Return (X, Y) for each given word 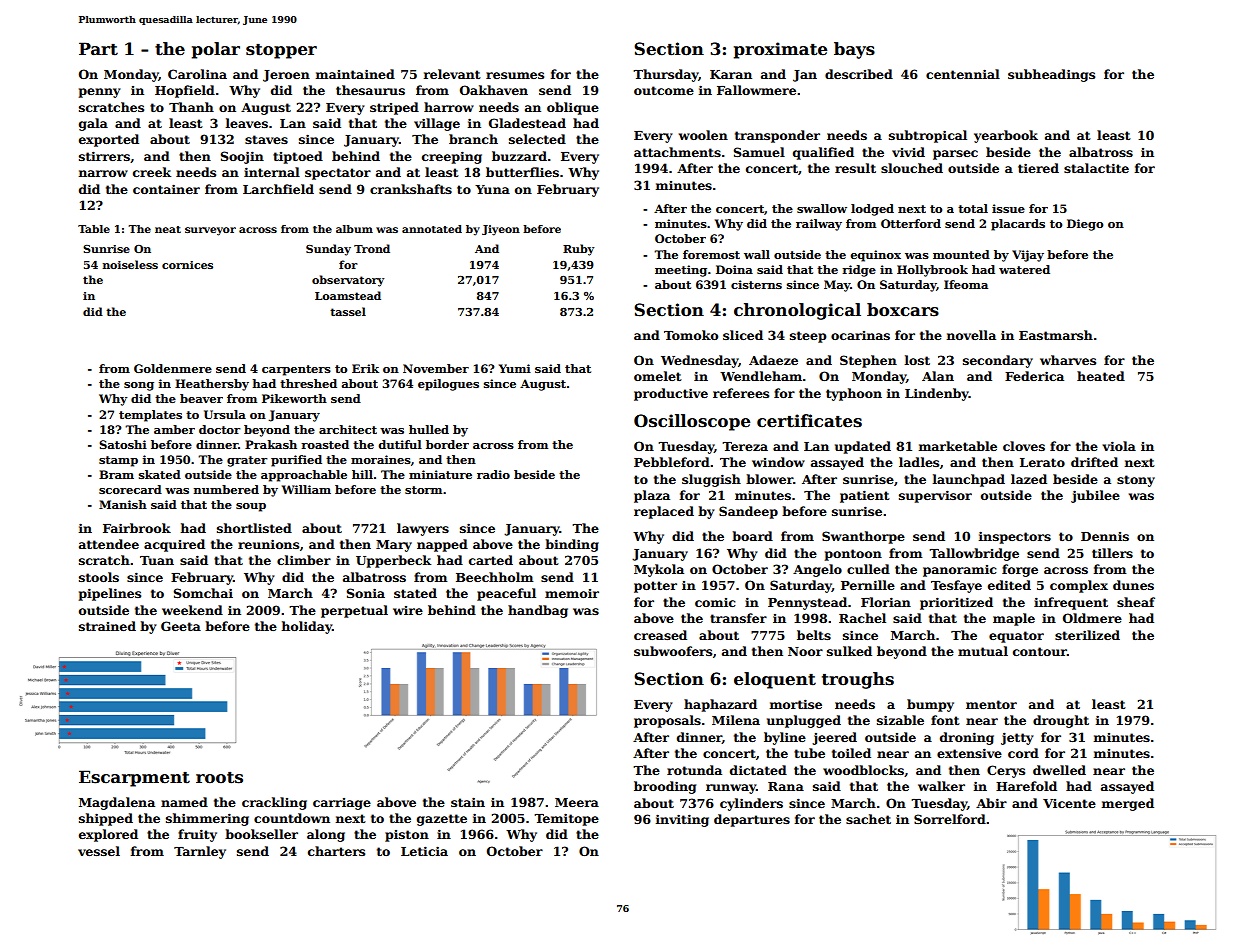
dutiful (400, 444)
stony (1136, 481)
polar (216, 50)
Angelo (817, 570)
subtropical (928, 136)
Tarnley (200, 852)
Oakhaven (494, 90)
